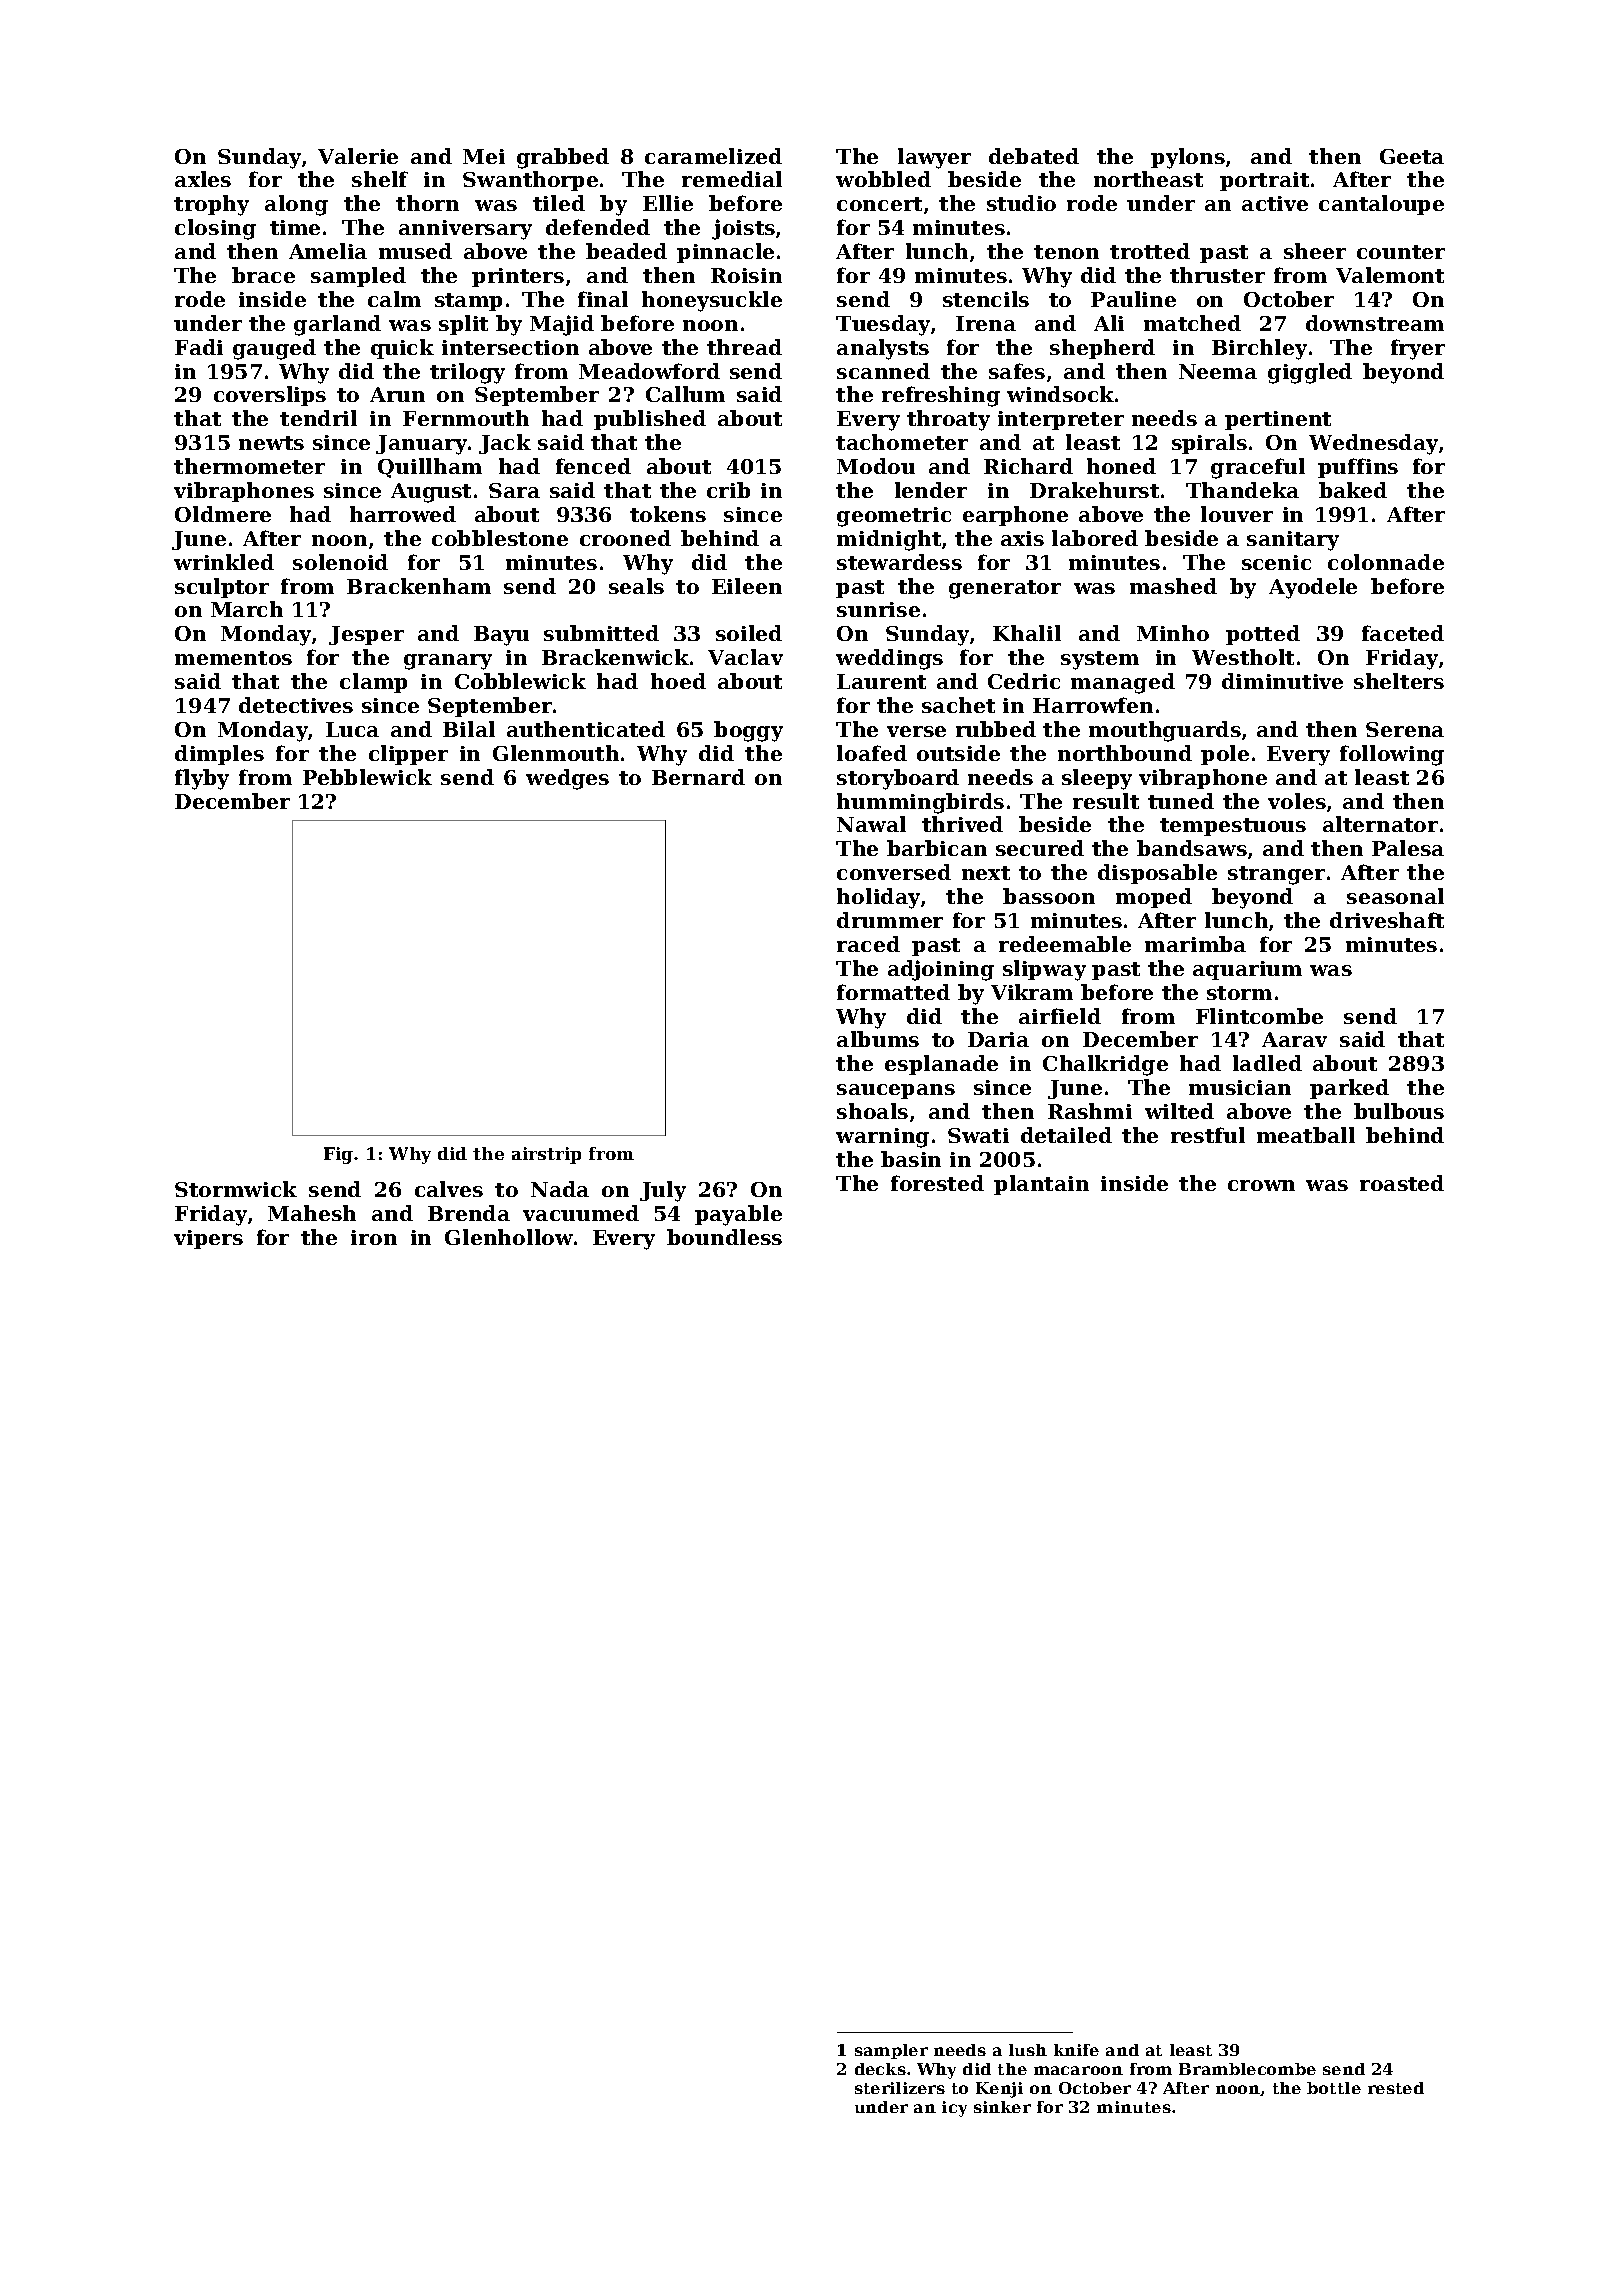 The height and width of the screenshot is (2292, 1620). I want to click on Arun, so click(397, 394).
